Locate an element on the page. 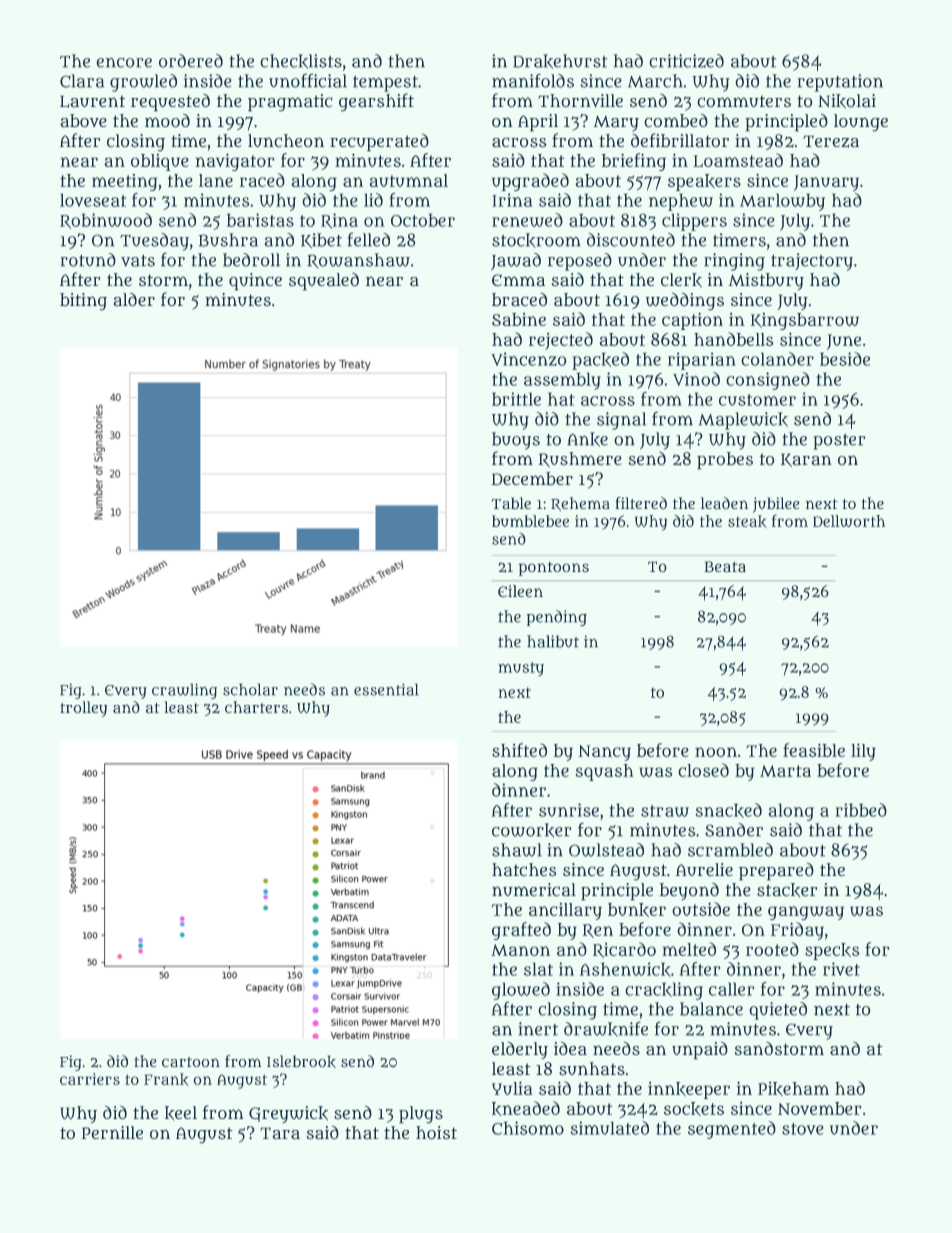 The image size is (952, 1233). alder is located at coordinates (134, 299).
